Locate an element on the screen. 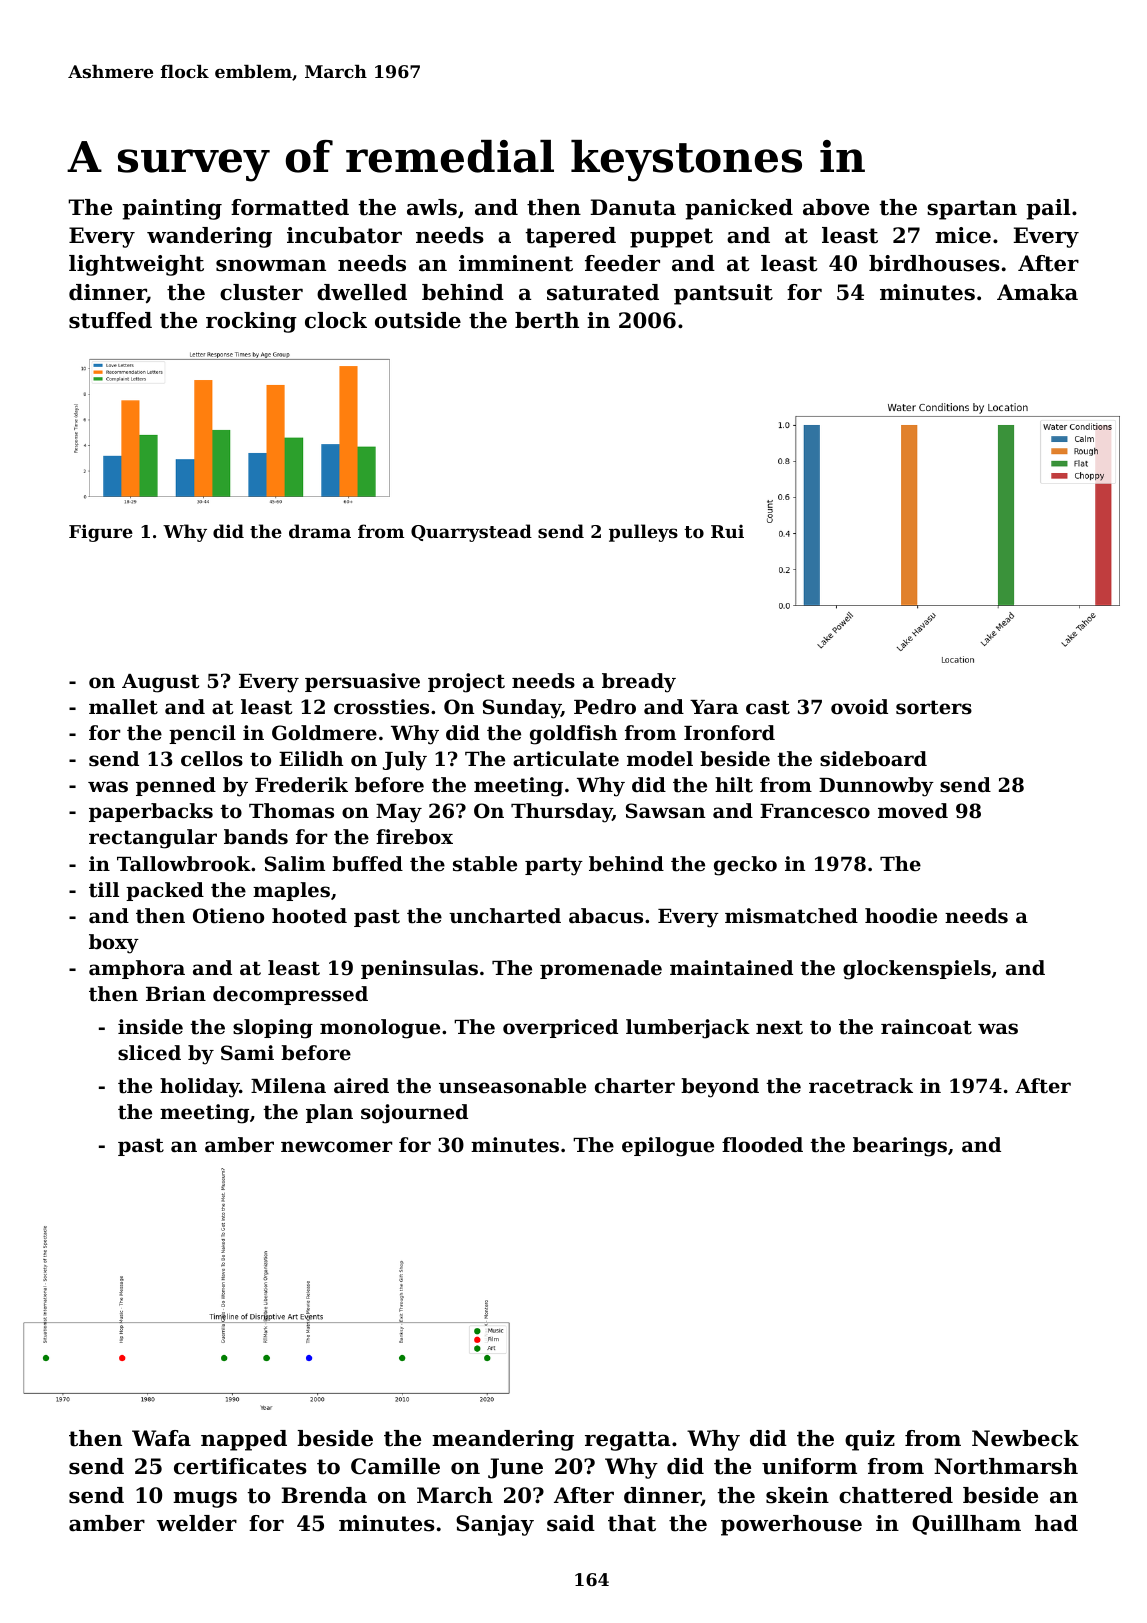 This screenshot has width=1147, height=1623. Sanjay is located at coordinates (495, 1525).
